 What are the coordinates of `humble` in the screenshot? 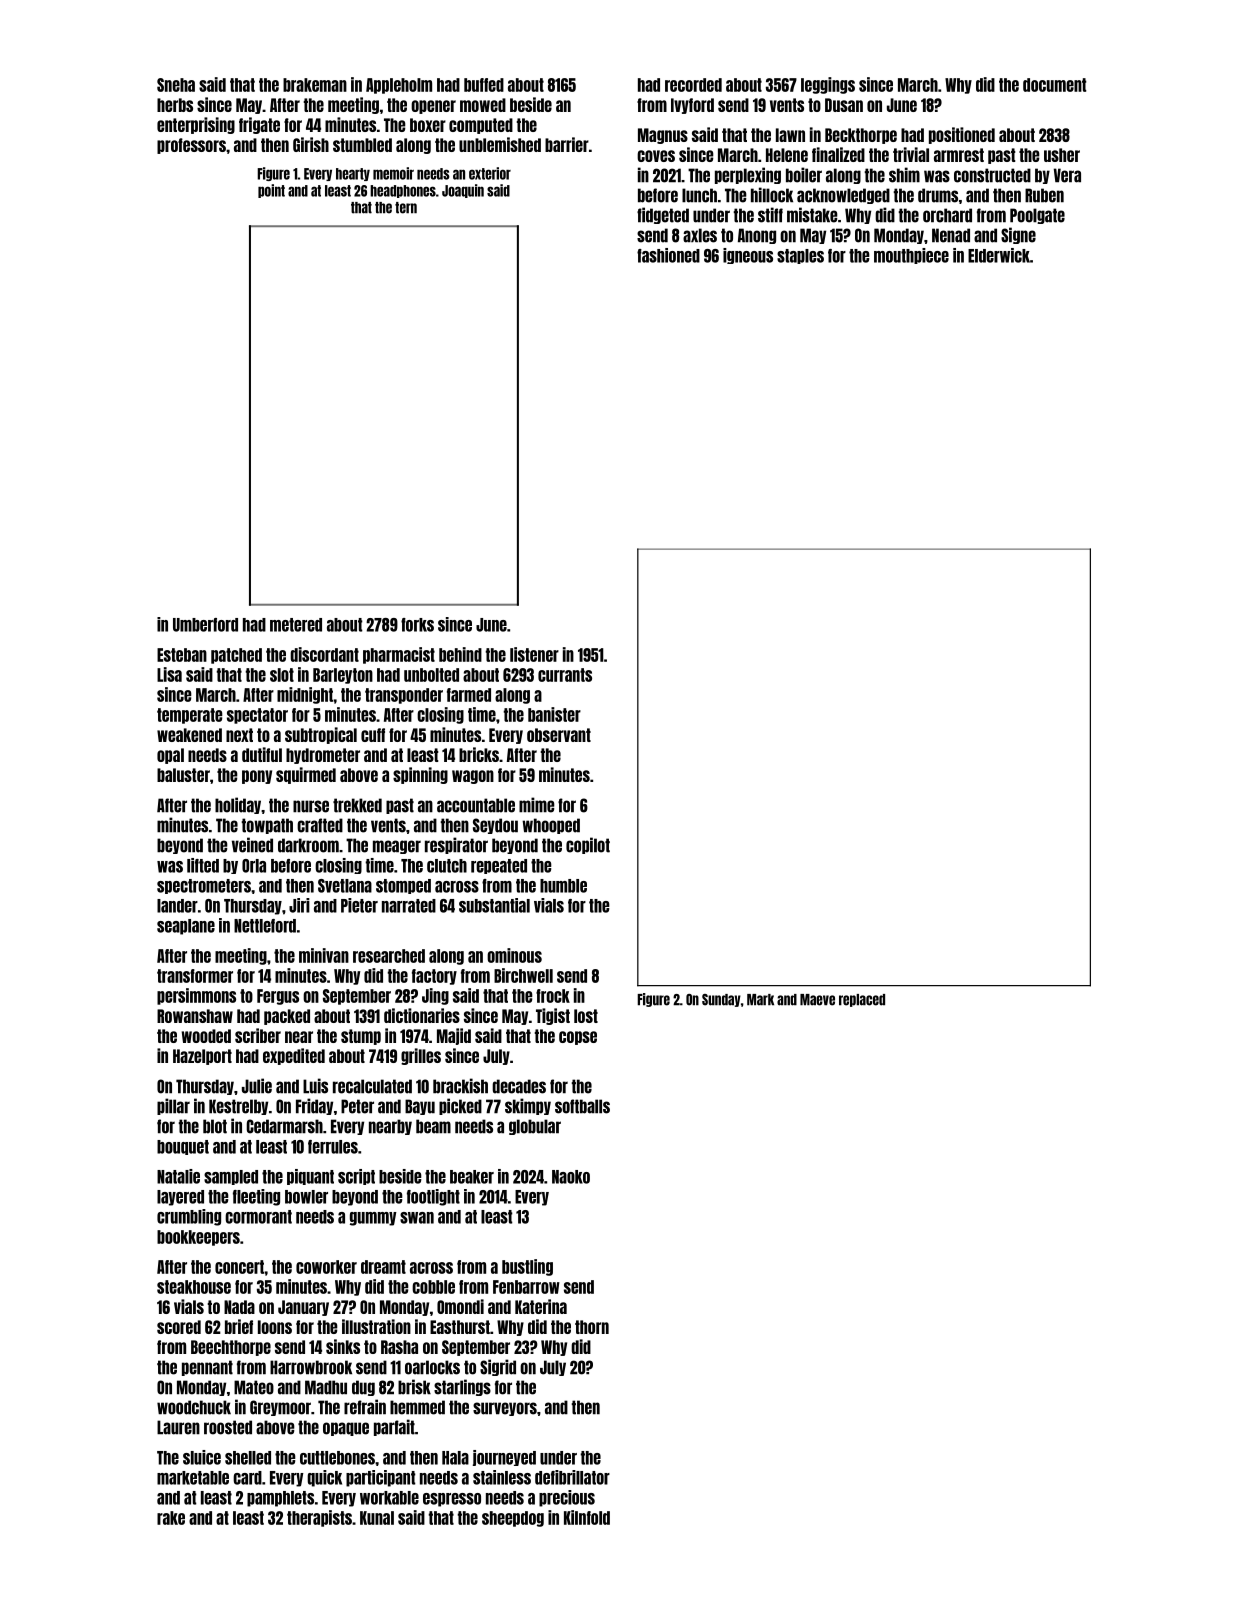 It's located at (563, 886).
